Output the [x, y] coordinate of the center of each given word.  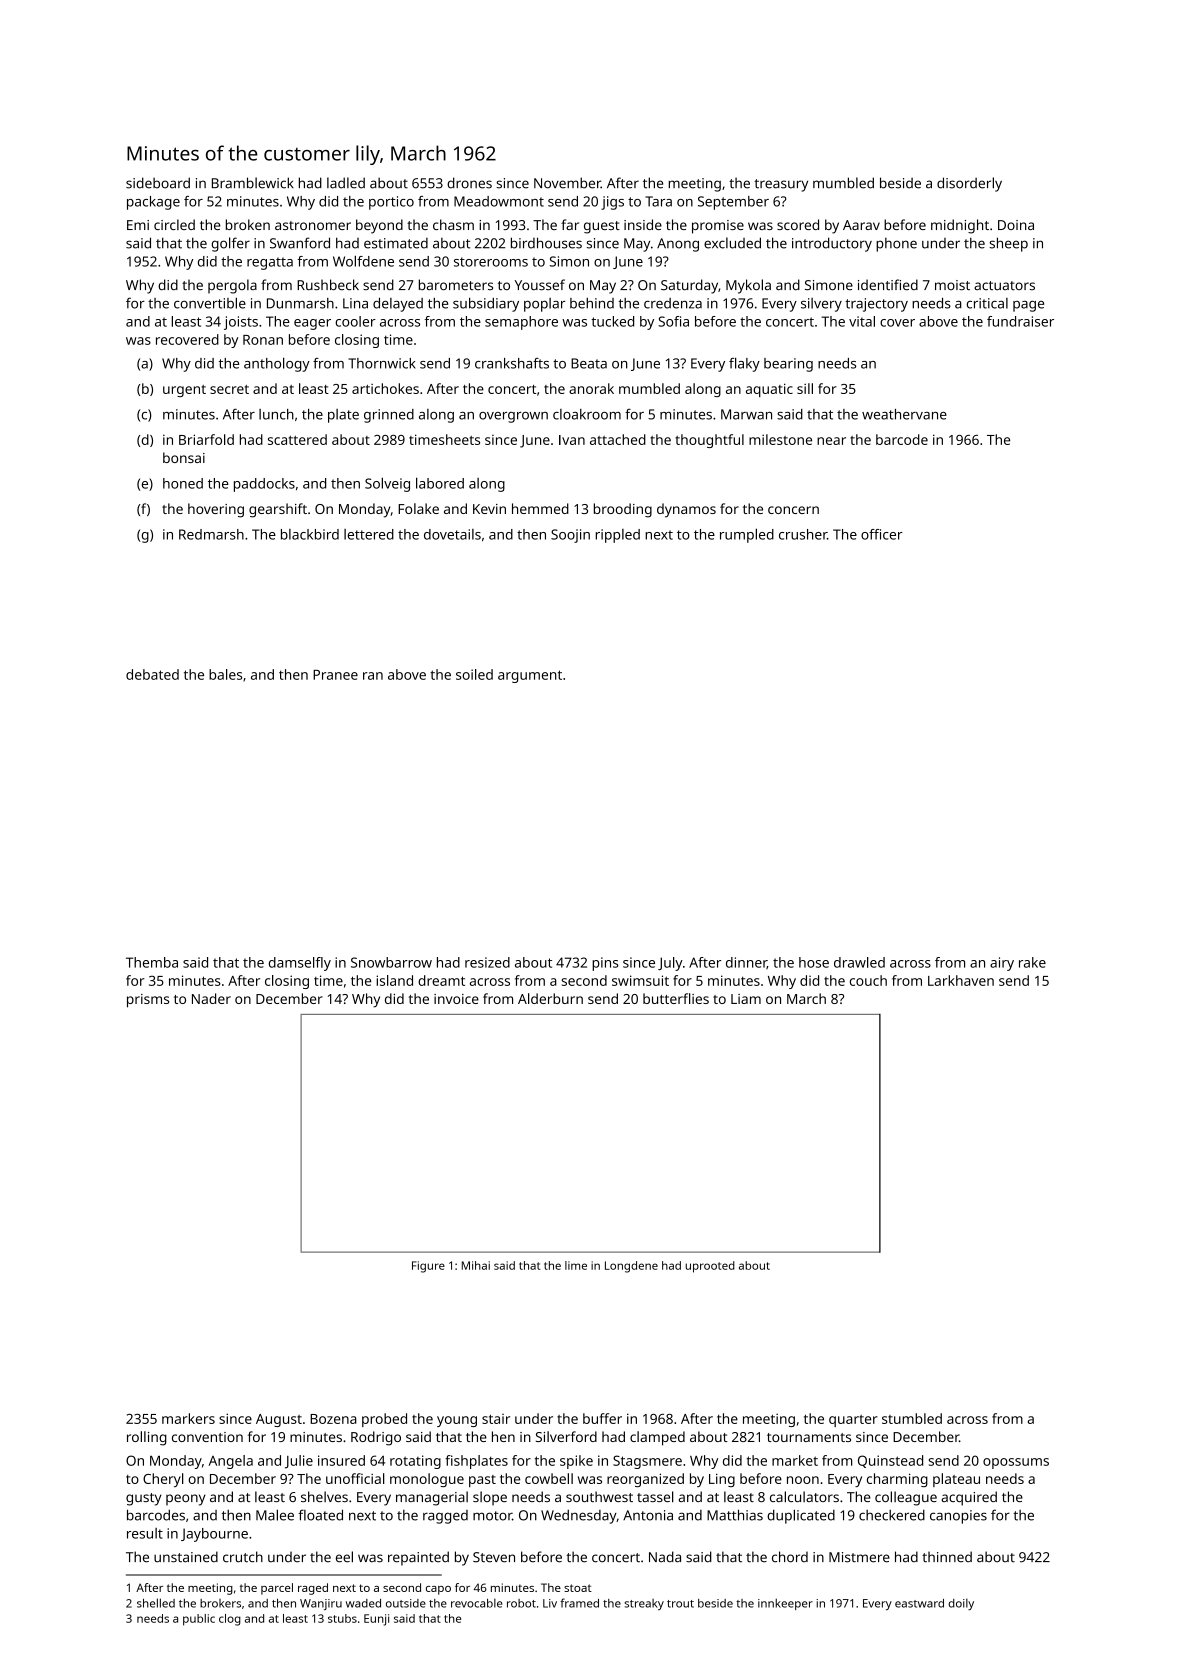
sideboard [158, 183]
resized [487, 962]
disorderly [969, 184]
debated [152, 674]
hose [814, 962]
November [567, 183]
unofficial [355, 1478]
